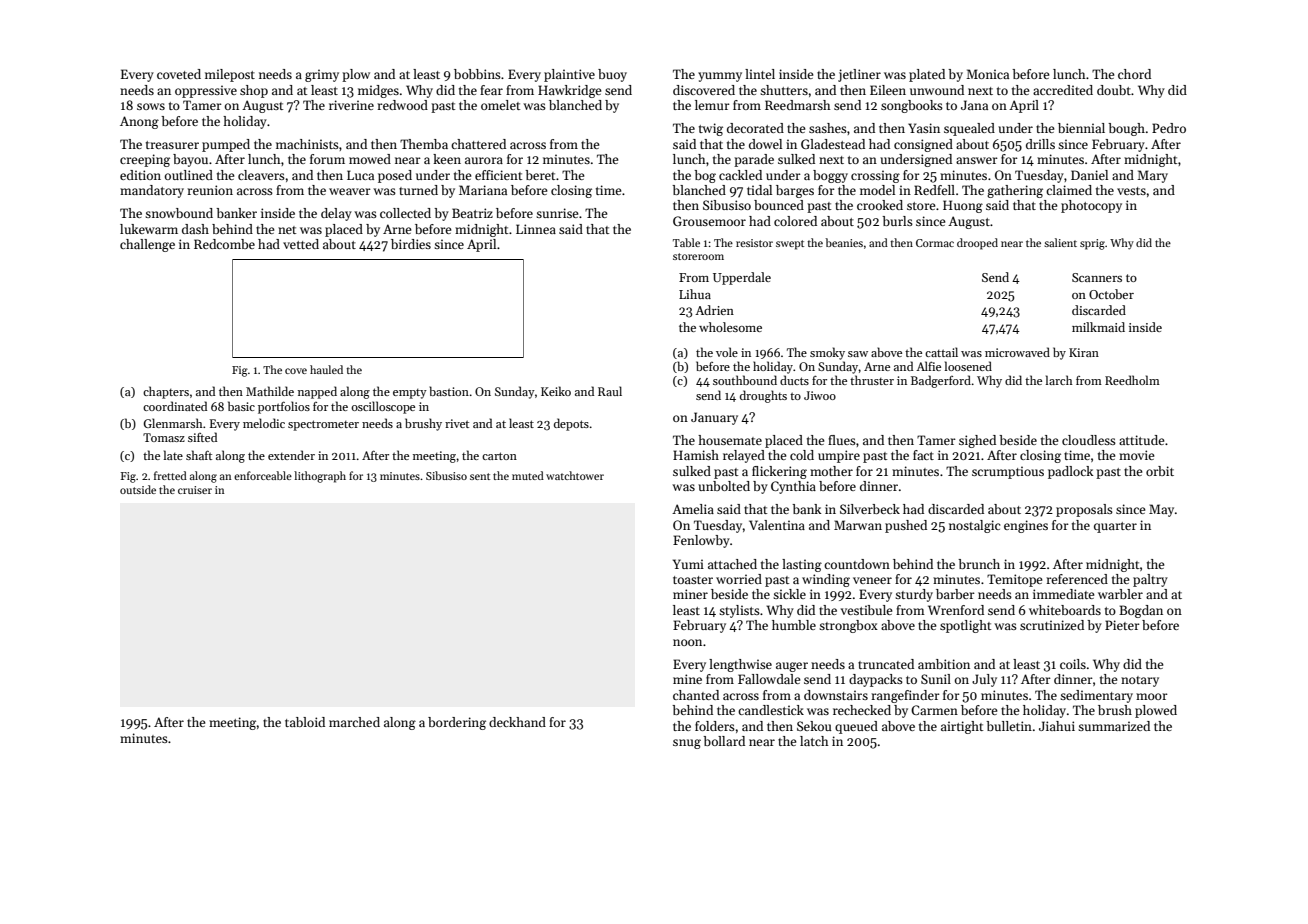 The image size is (1308, 924). Describe the element at coordinates (336, 214) in the screenshot. I see `delay` at that location.
